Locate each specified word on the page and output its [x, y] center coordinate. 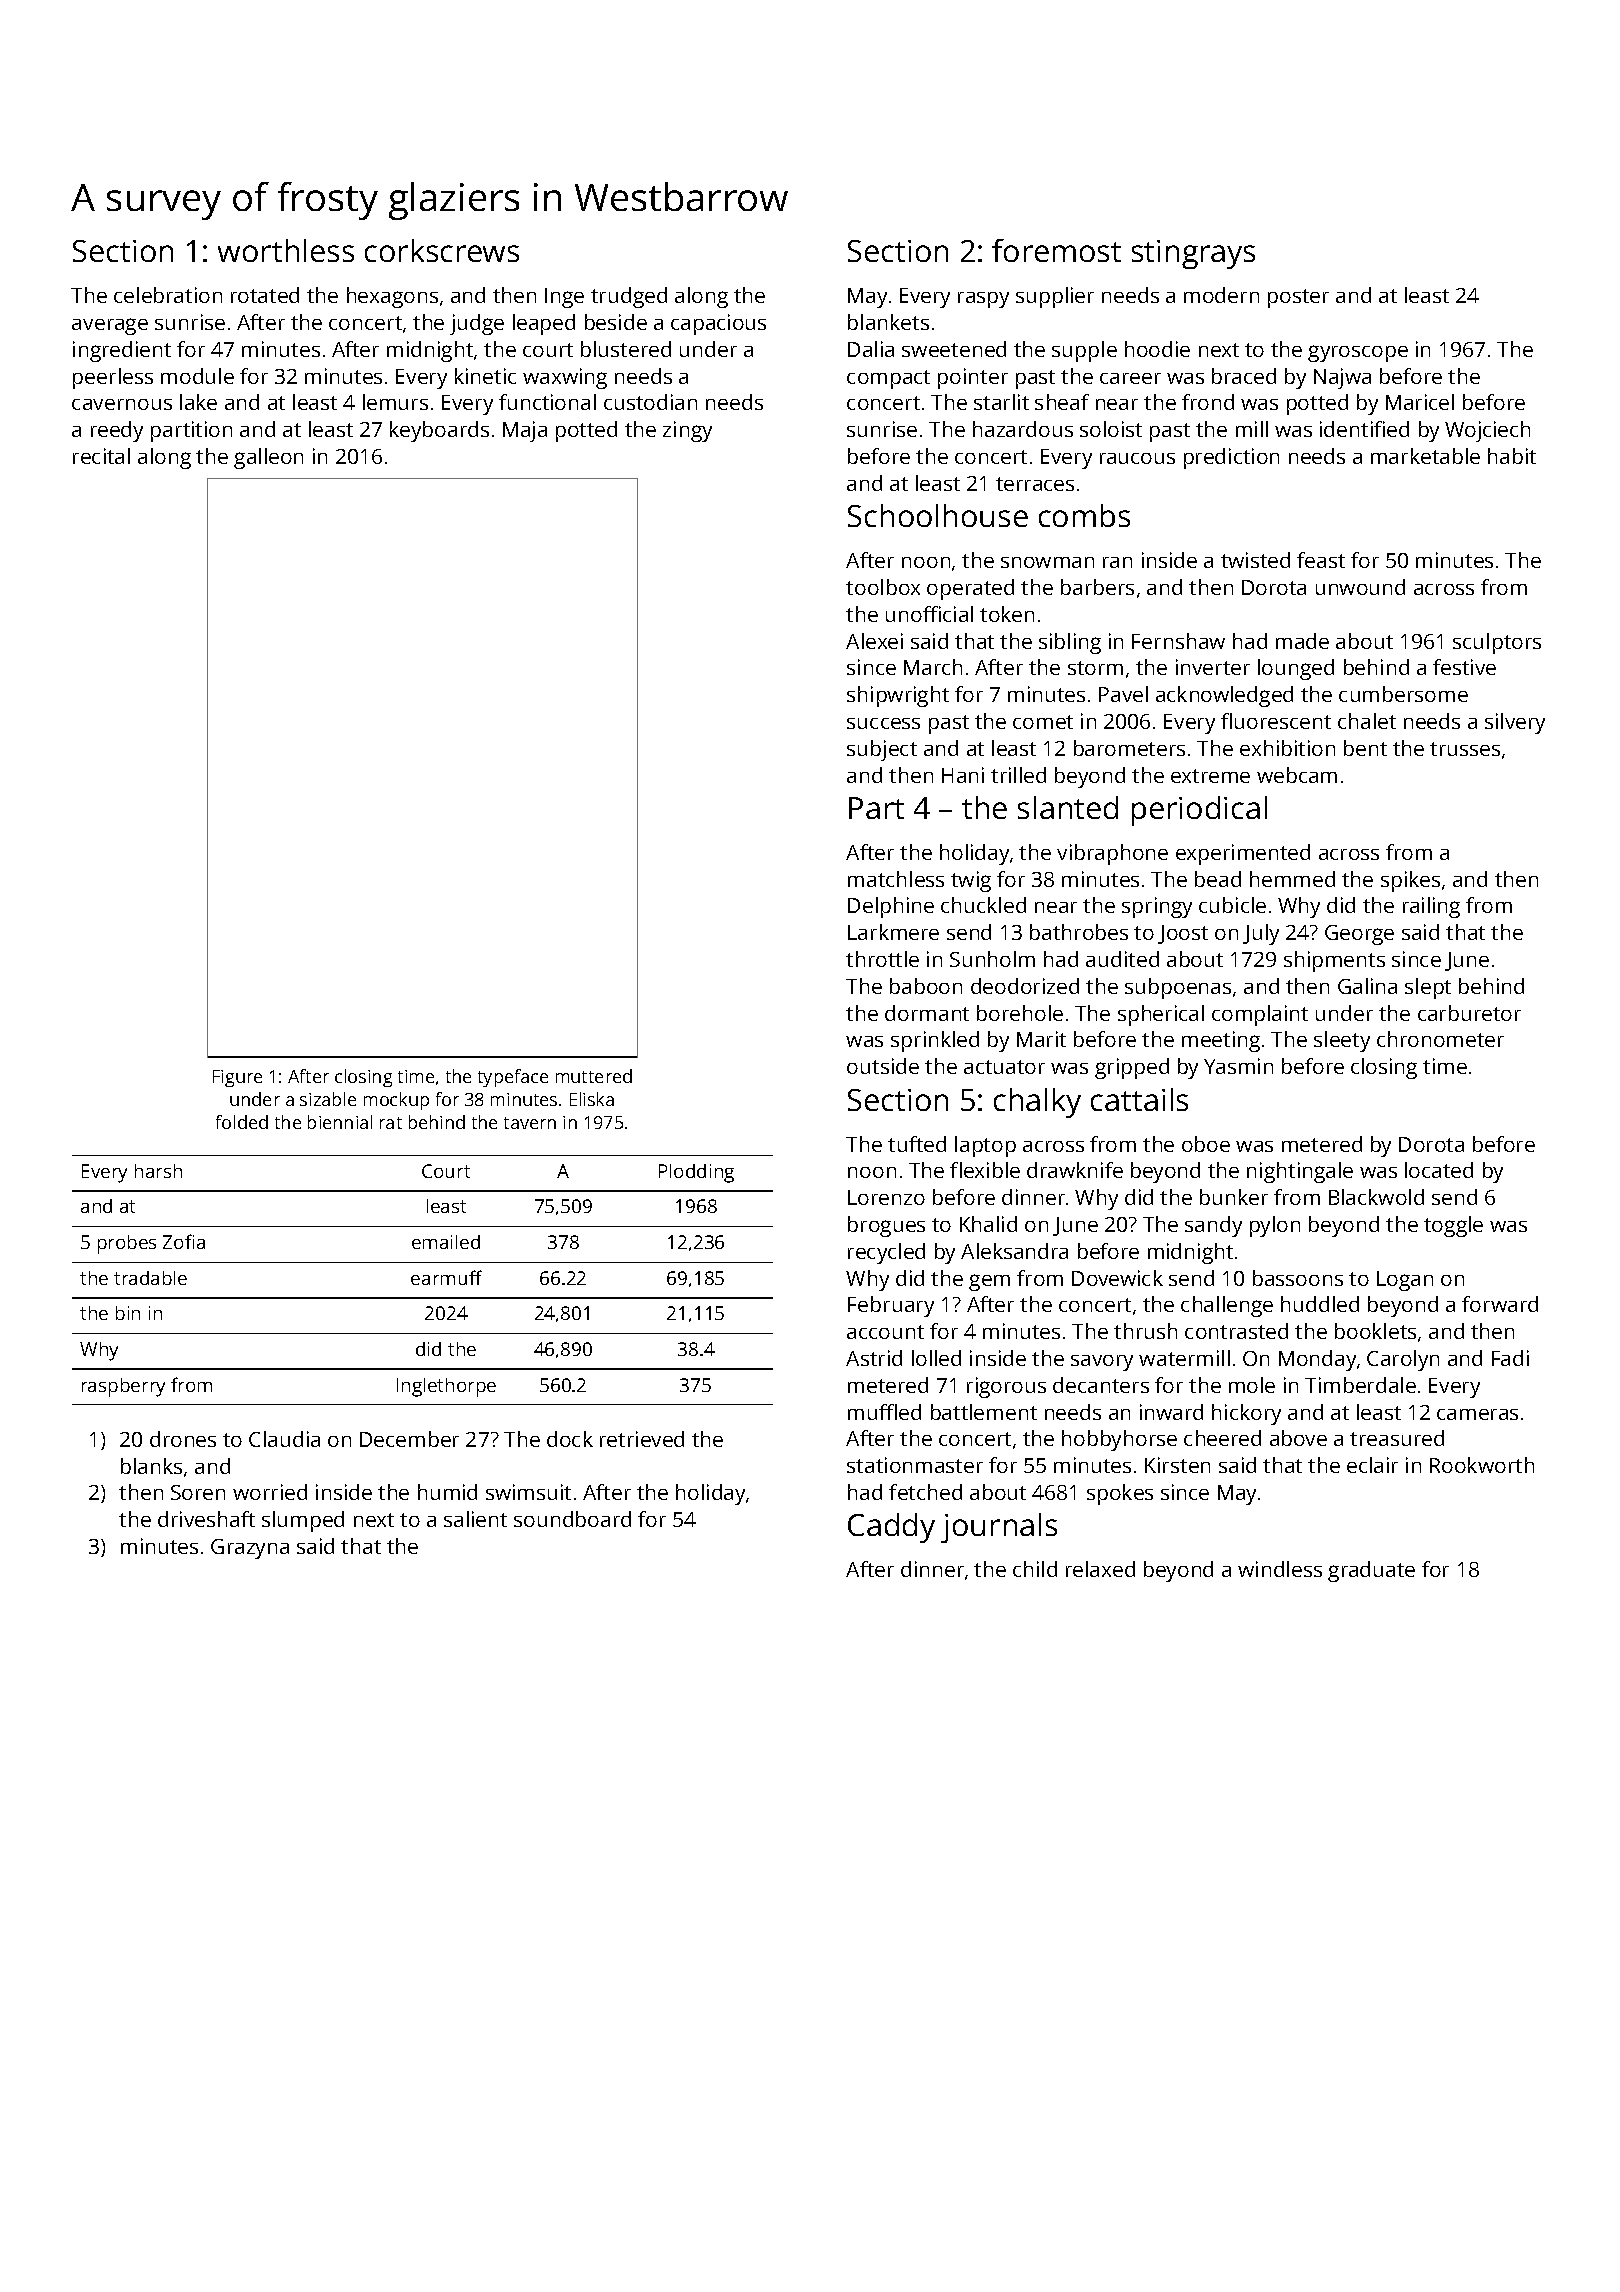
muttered [594, 1076]
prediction [1231, 458]
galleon [268, 458]
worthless [286, 250]
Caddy [891, 1528]
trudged [629, 297]
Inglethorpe [446, 1387]
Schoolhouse [938, 515]
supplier [1055, 297]
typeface [513, 1078]
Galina [1367, 986]
